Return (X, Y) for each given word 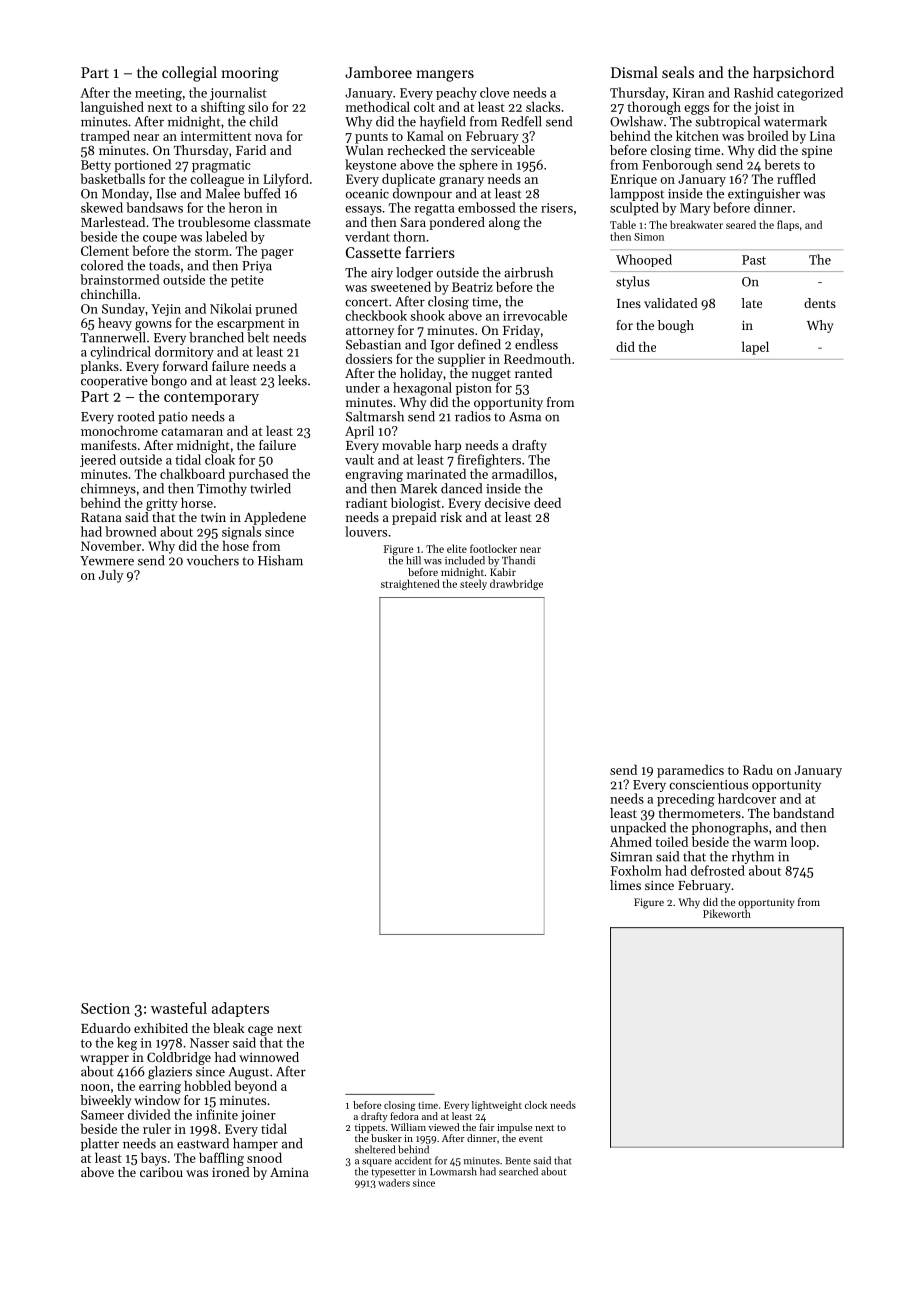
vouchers (213, 560)
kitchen (697, 135)
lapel (755, 348)
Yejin (166, 310)
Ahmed (631, 841)
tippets (370, 1128)
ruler (157, 1128)
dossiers (369, 358)
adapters (240, 1009)
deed (547, 502)
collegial (189, 74)
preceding (686, 800)
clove (494, 92)
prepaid (414, 518)
